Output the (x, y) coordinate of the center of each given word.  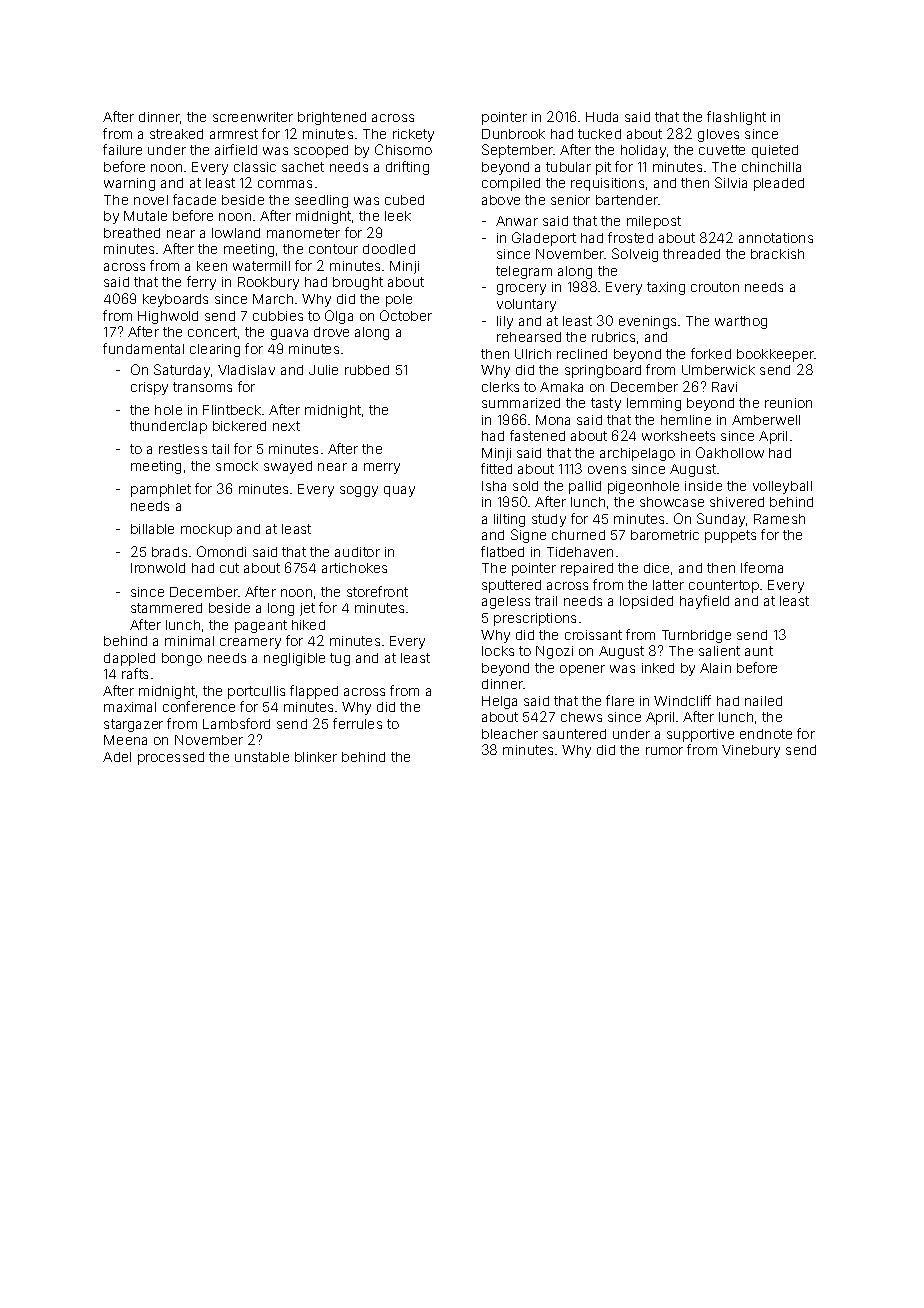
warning (129, 184)
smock (237, 466)
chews (581, 717)
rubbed (367, 370)
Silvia (731, 182)
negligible (294, 659)
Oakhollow (730, 452)
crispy (149, 388)
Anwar (517, 221)
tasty (606, 404)
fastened (537, 435)
